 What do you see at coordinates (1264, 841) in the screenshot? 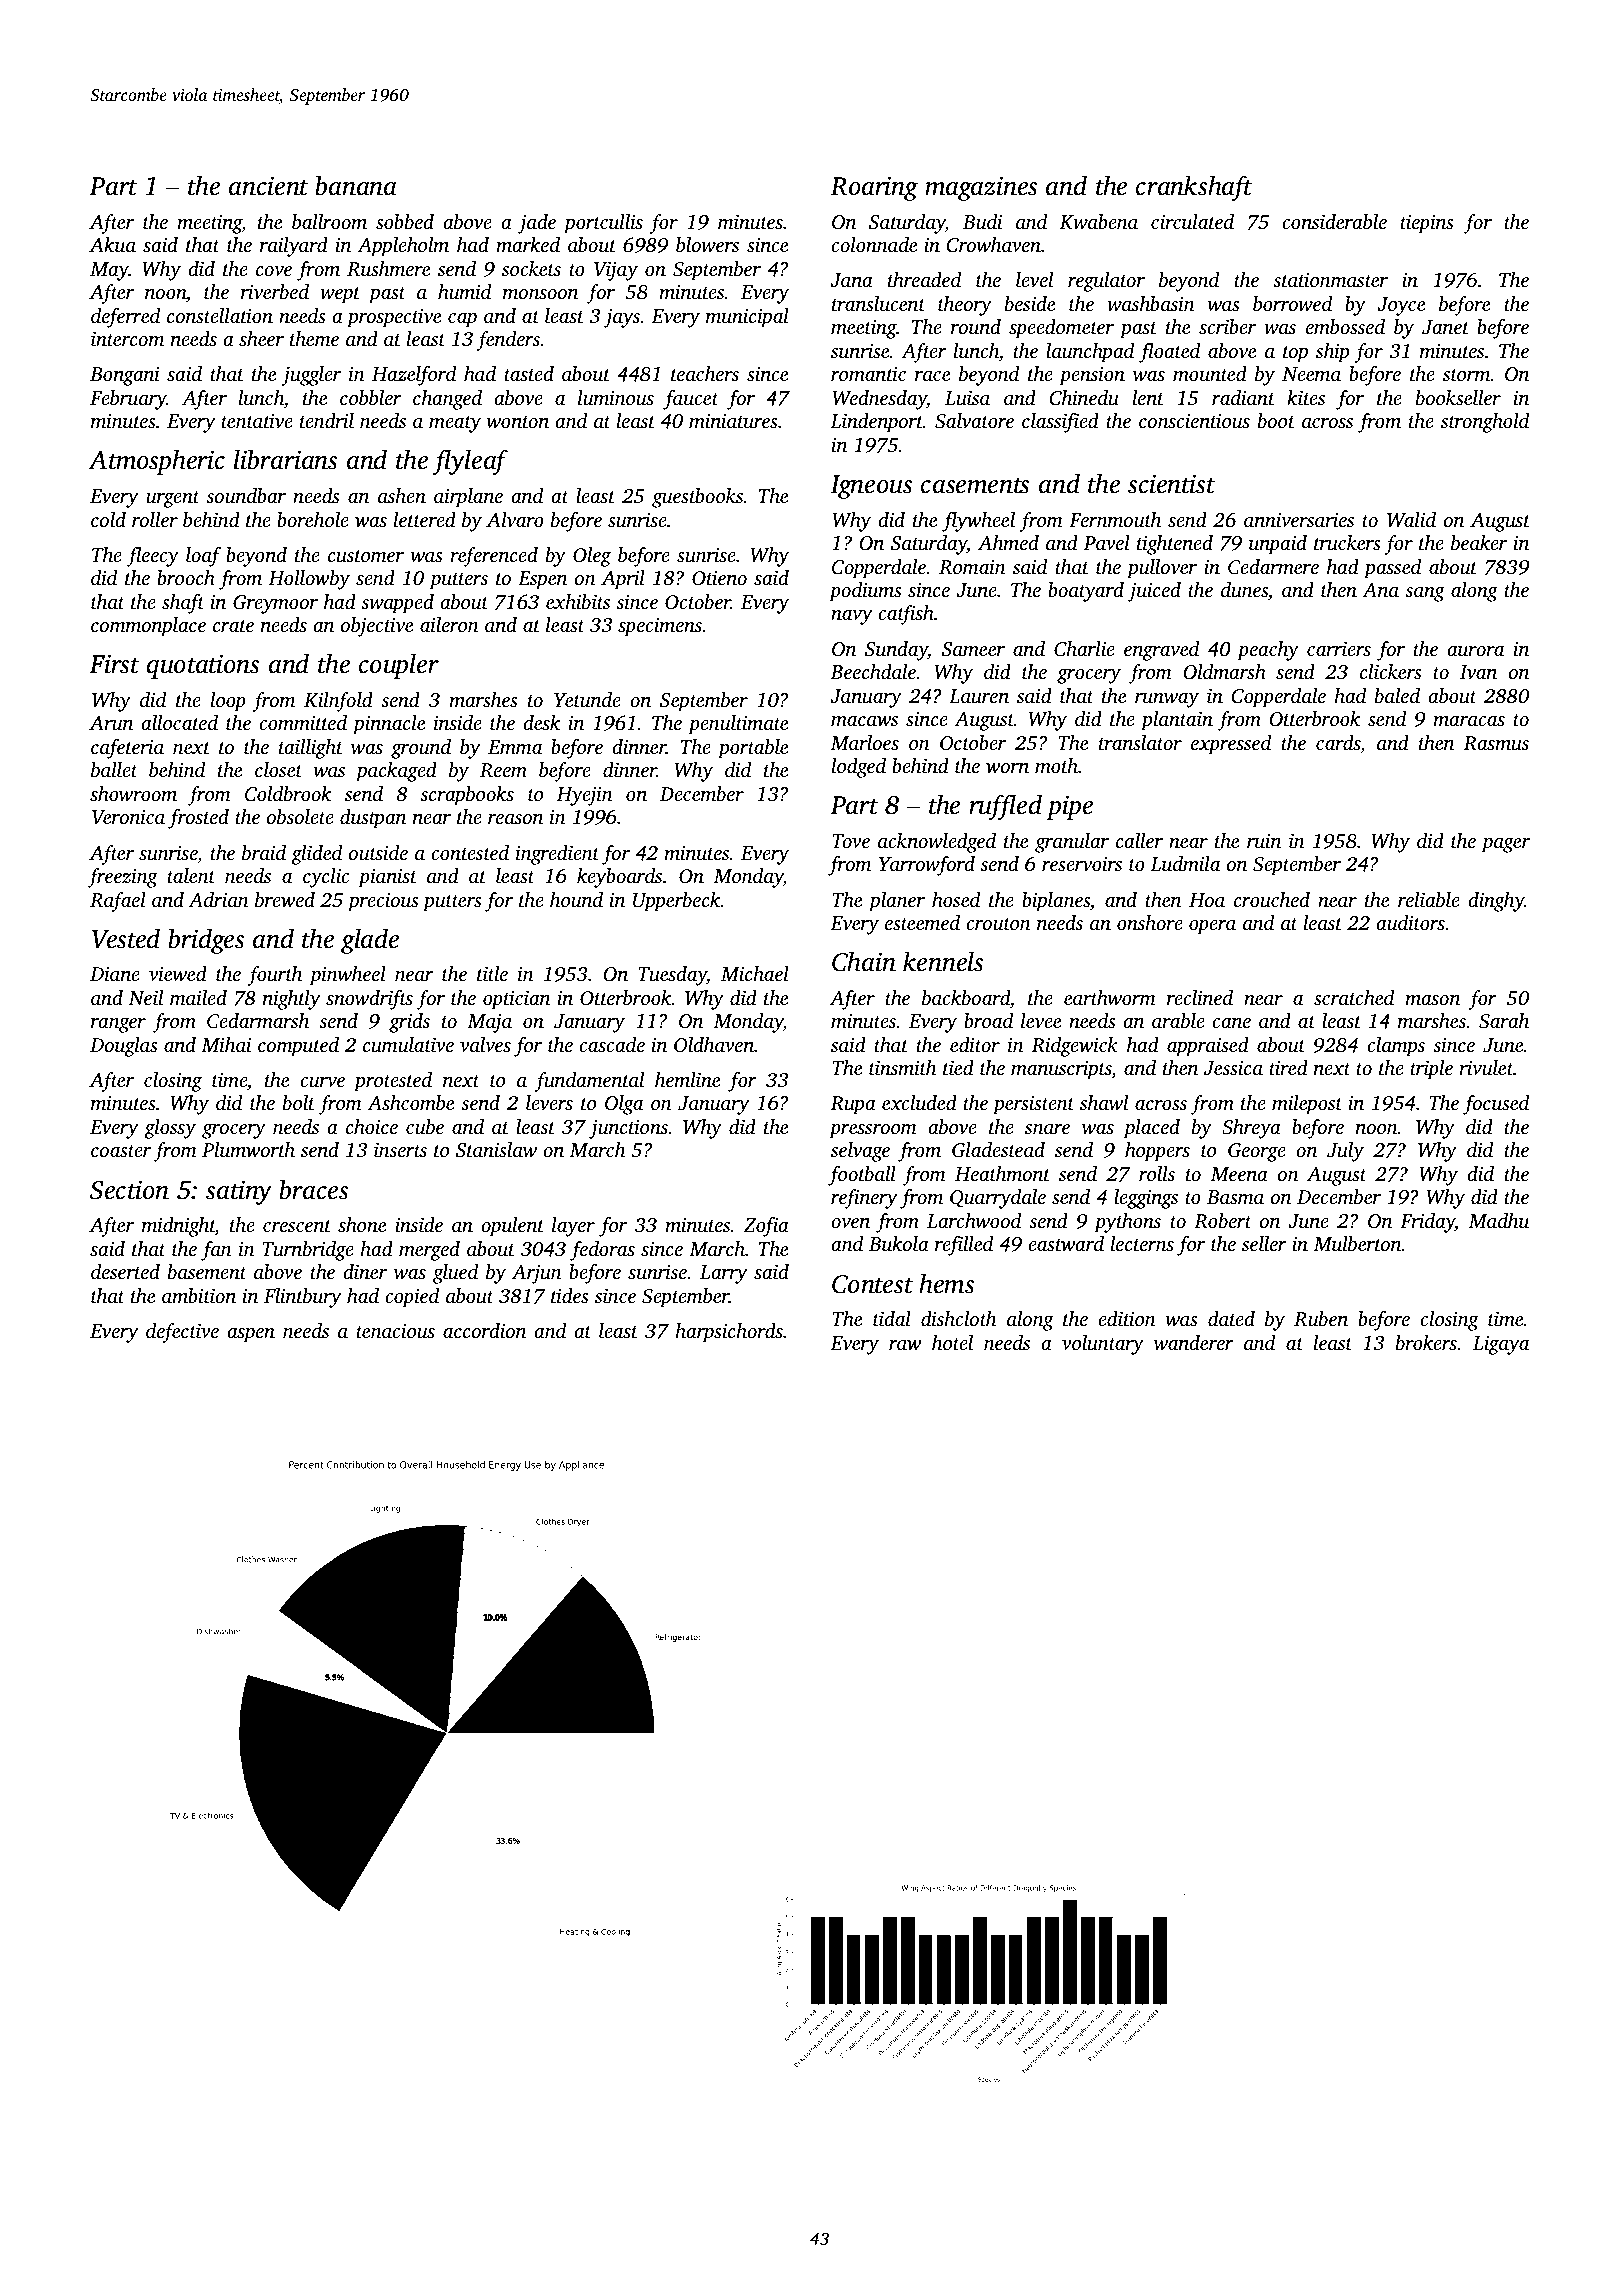
I see `ruin` at bounding box center [1264, 841].
